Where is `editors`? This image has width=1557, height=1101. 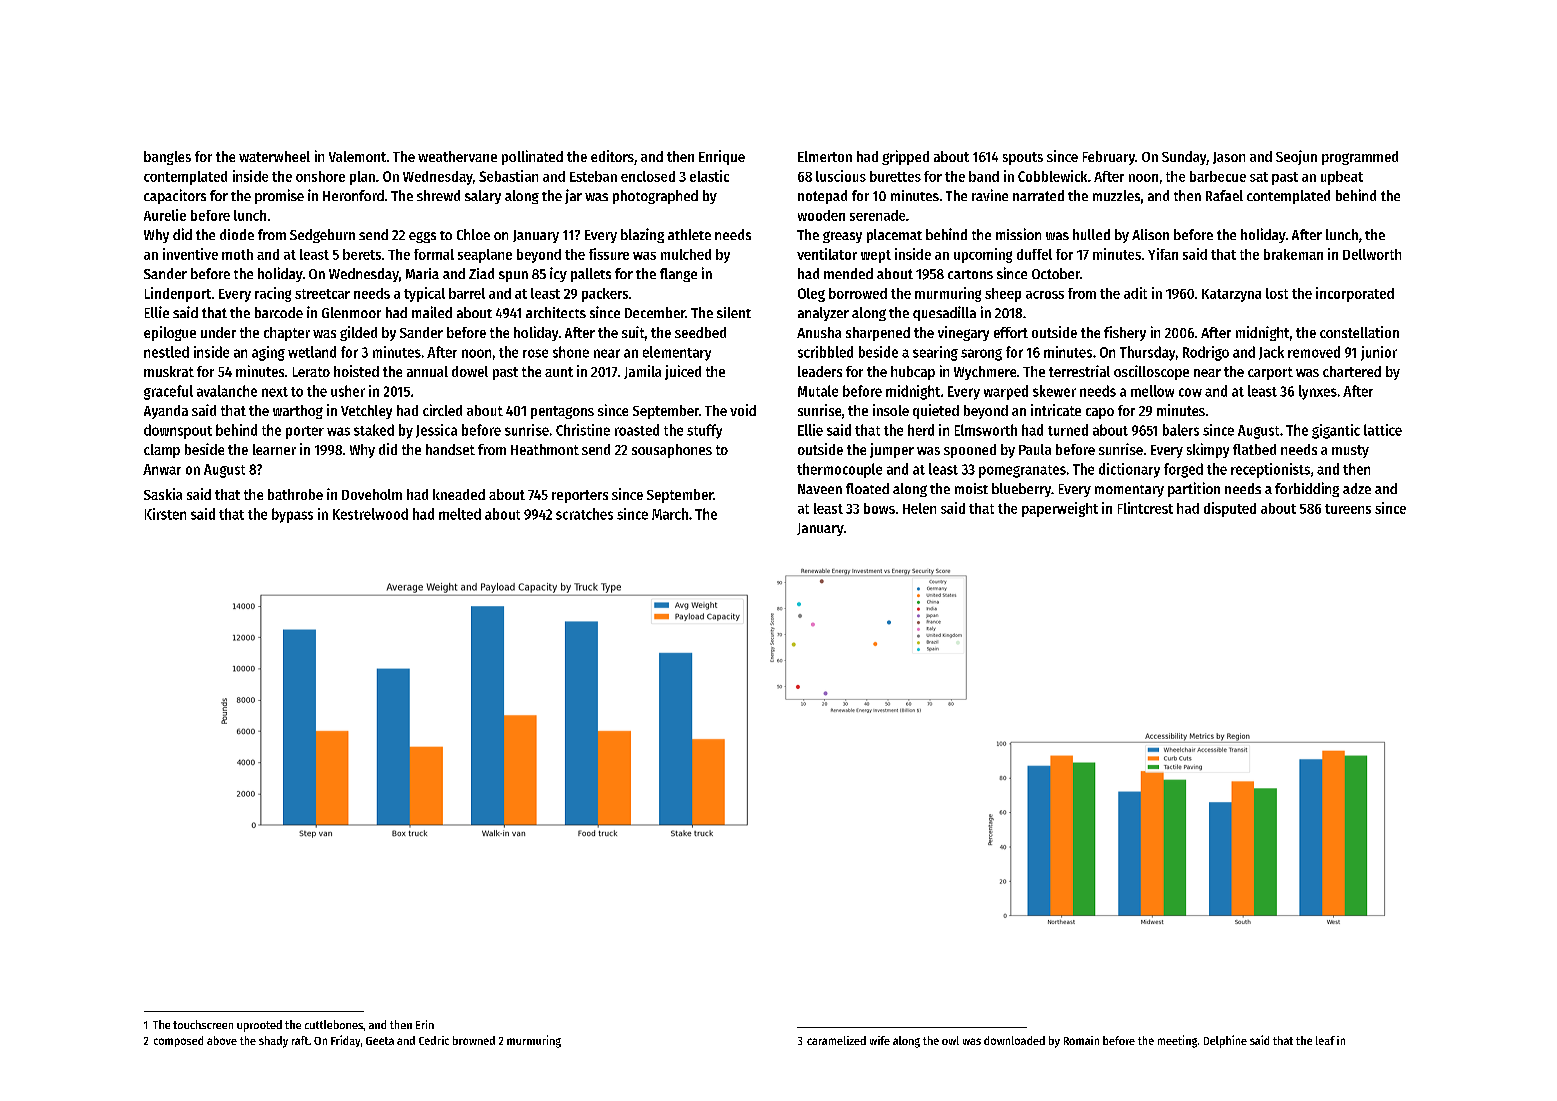 editors is located at coordinates (612, 156).
